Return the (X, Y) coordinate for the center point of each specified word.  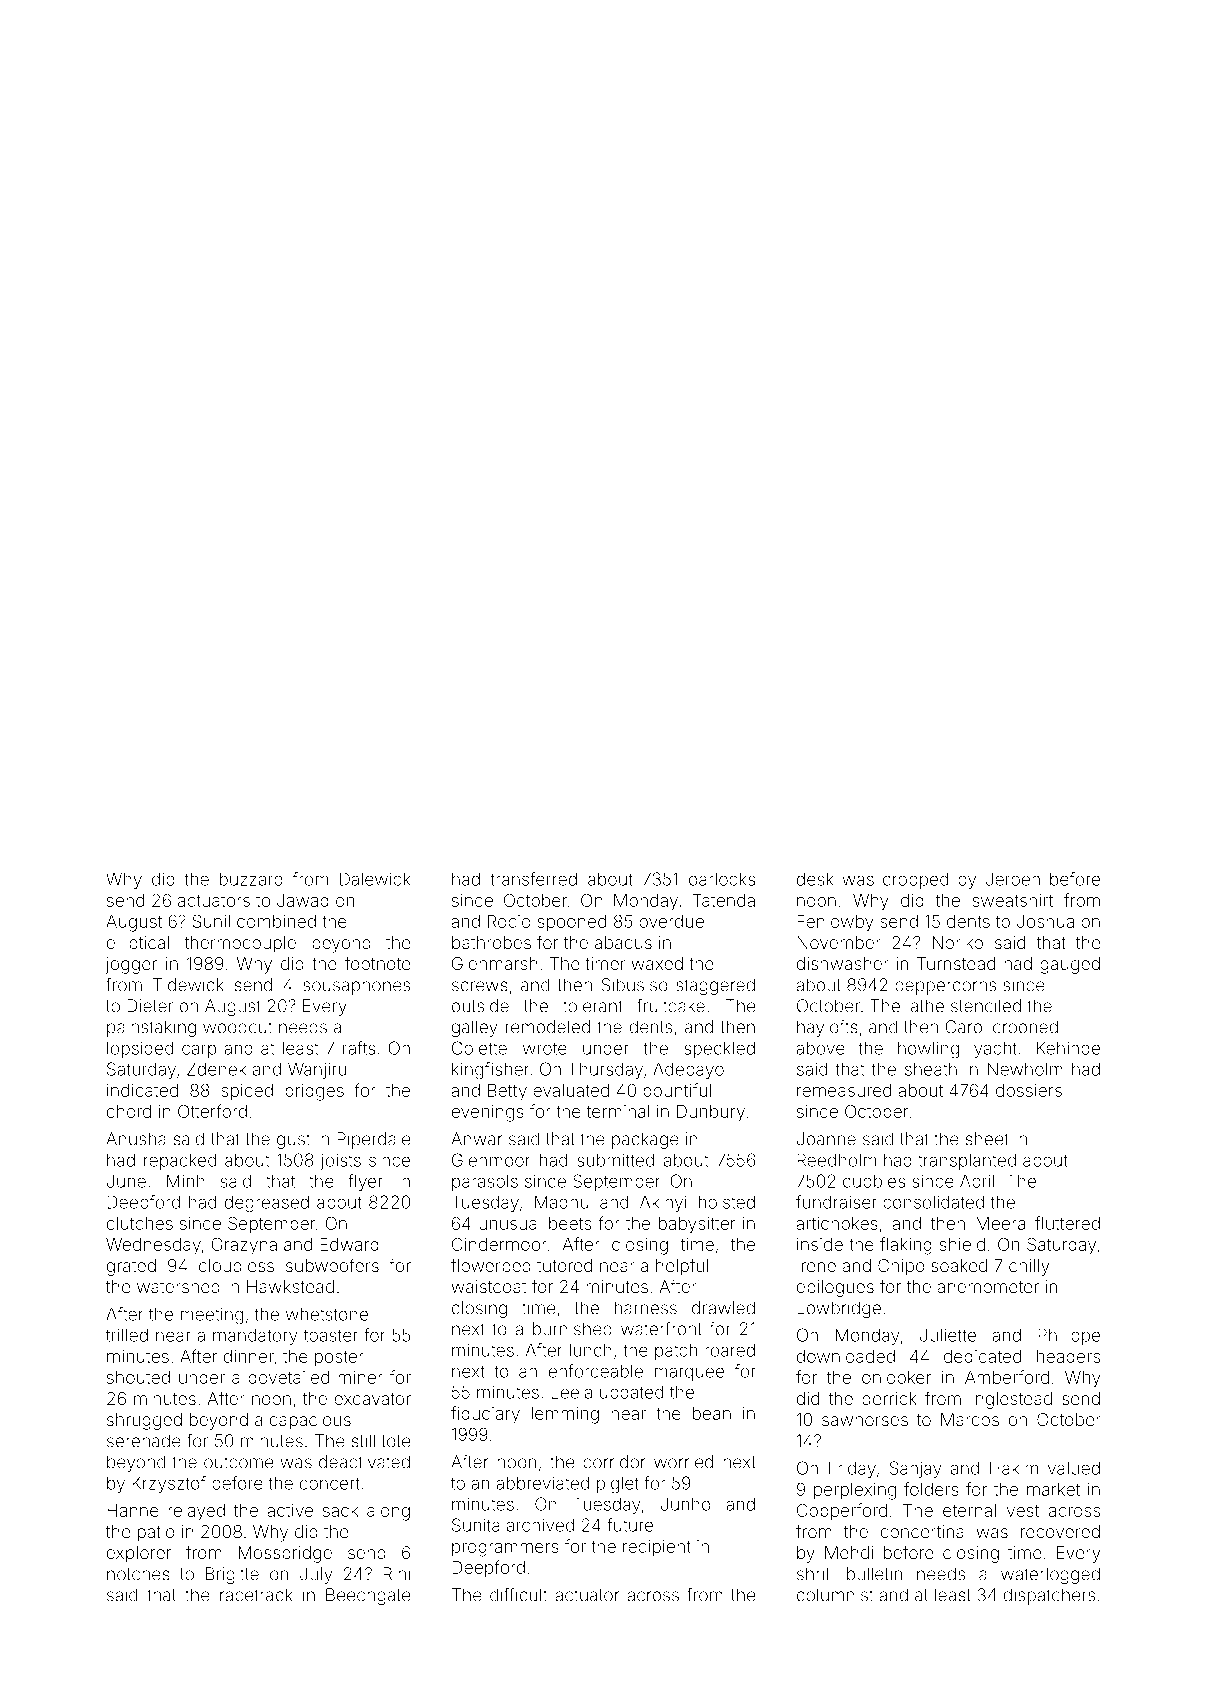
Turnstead (956, 963)
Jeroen (1013, 879)
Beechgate (368, 1596)
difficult (518, 1595)
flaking (906, 1246)
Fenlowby (835, 923)
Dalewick (375, 879)
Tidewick (188, 985)
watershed (178, 1286)
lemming (565, 1415)
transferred (533, 879)
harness (646, 1308)
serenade (144, 1441)
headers (1068, 1356)
